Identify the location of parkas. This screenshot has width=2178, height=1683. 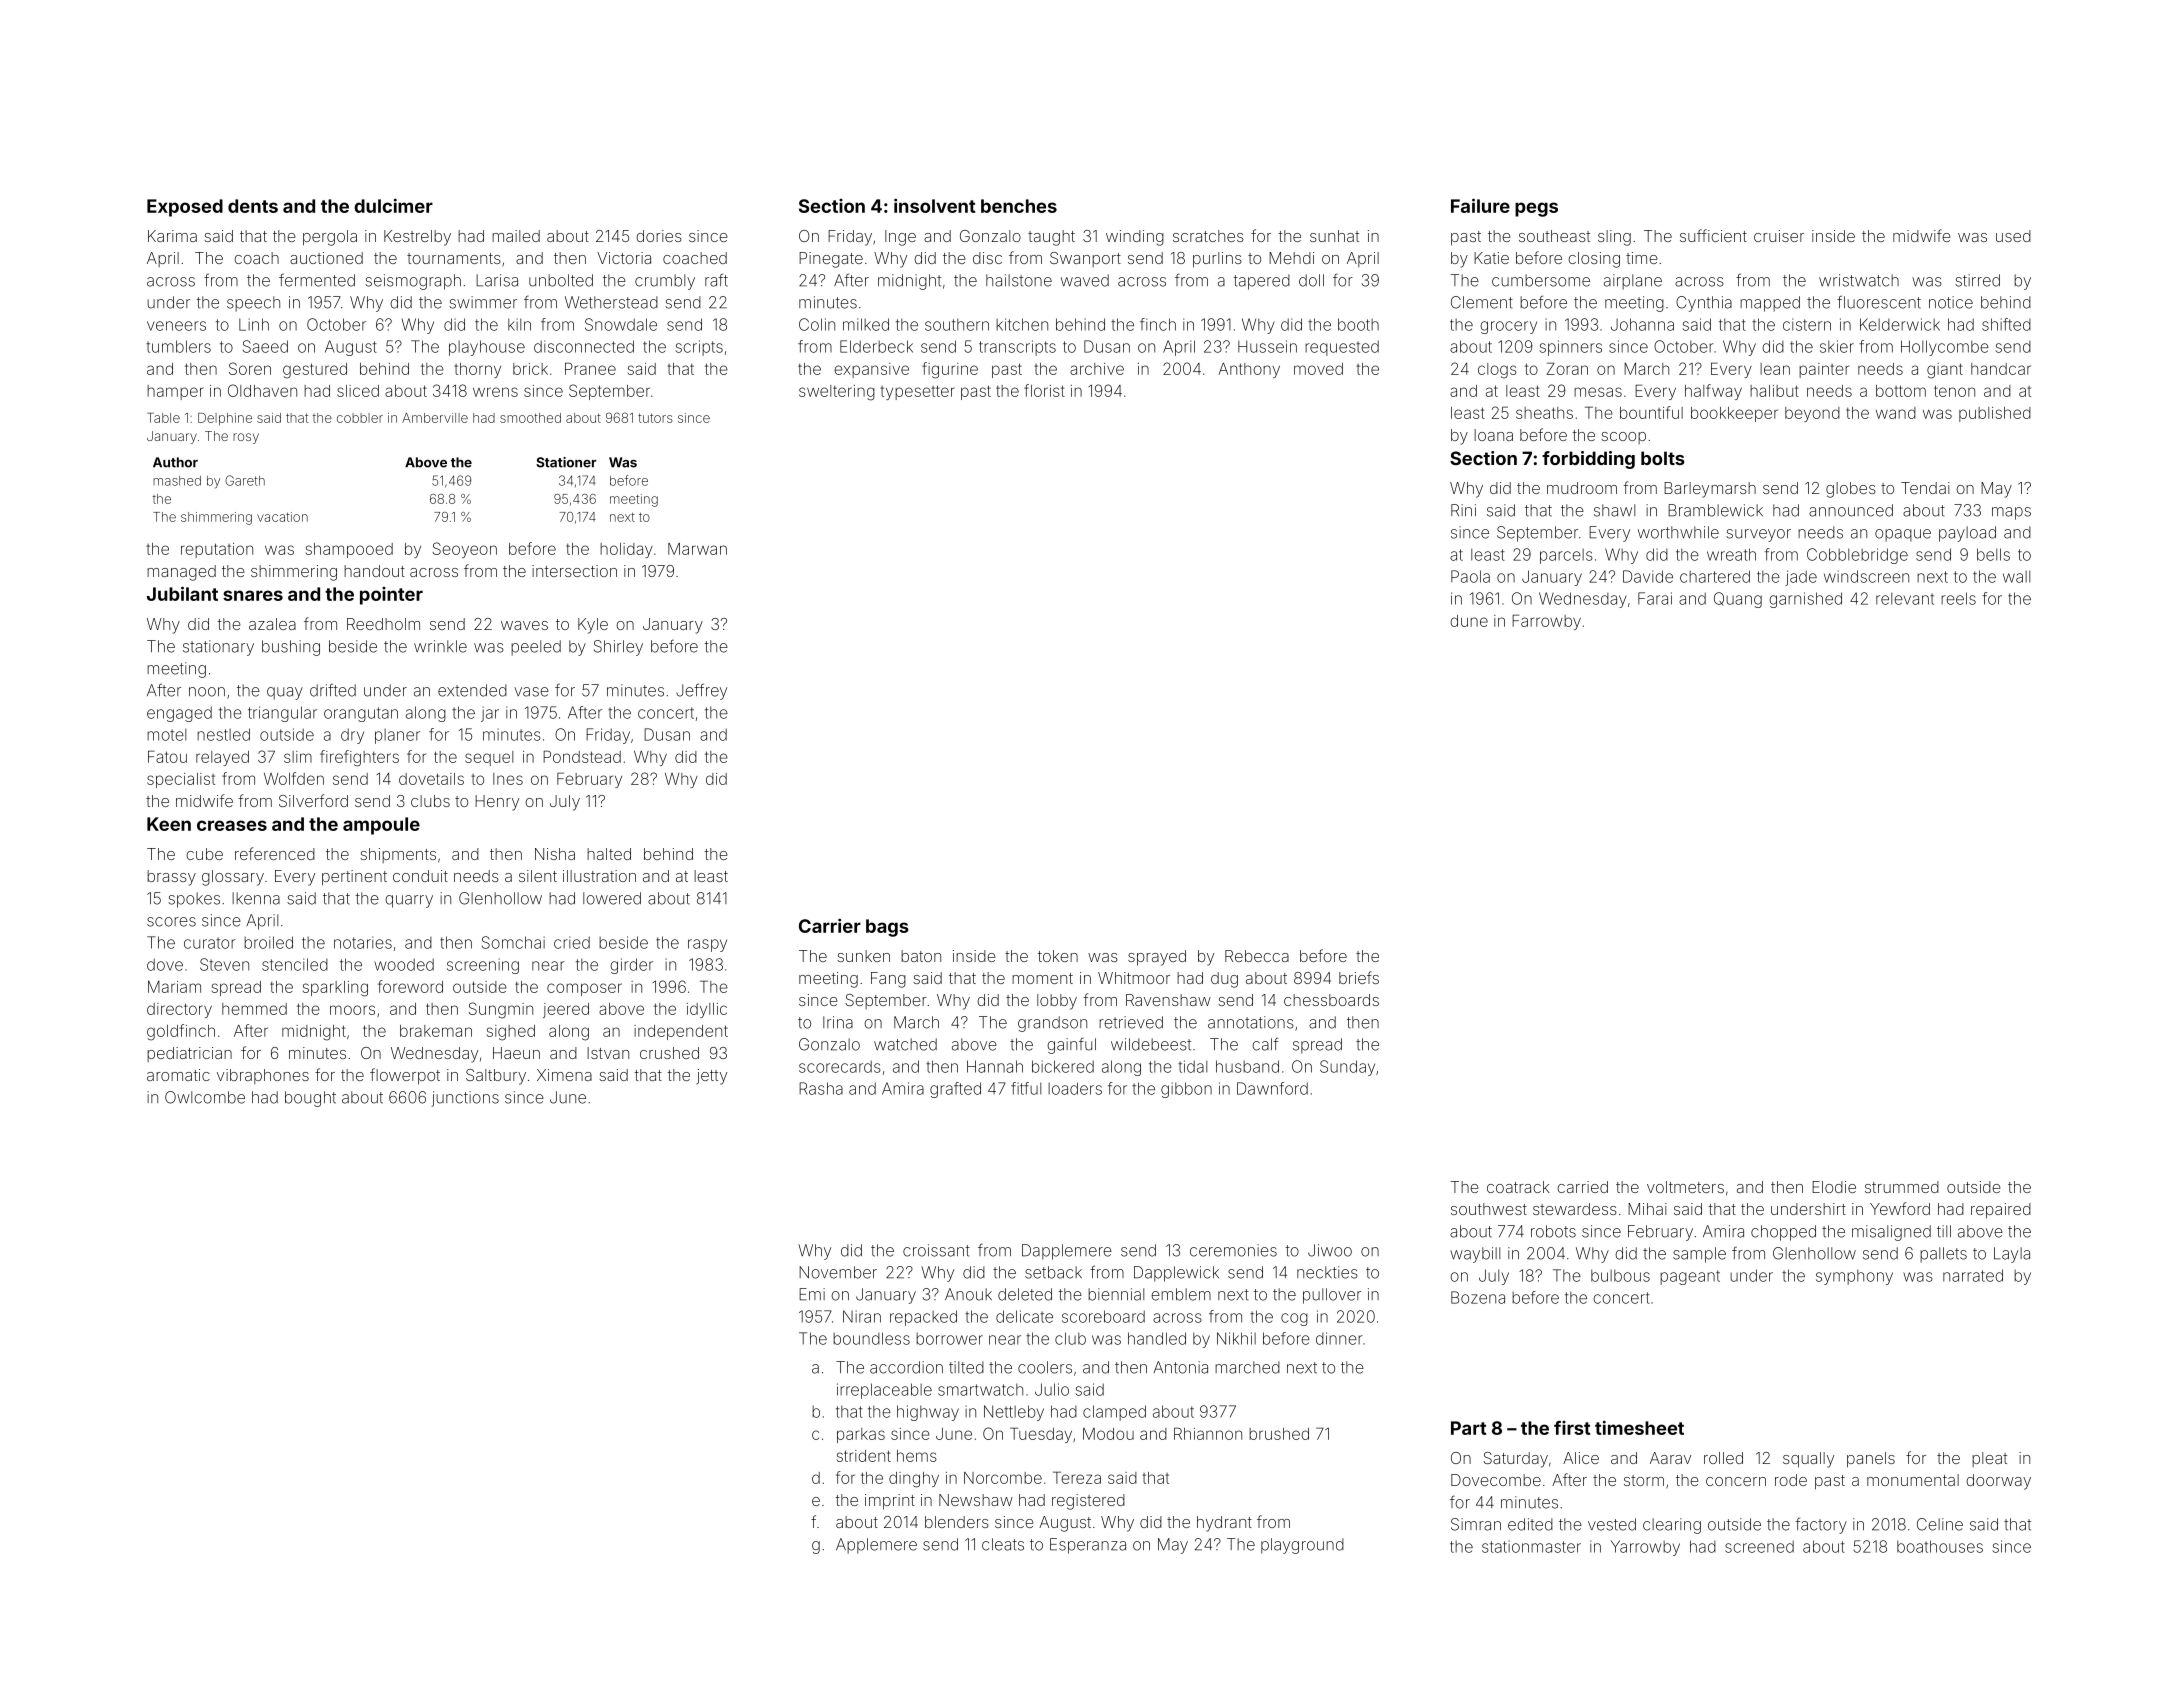
(861, 1435).
